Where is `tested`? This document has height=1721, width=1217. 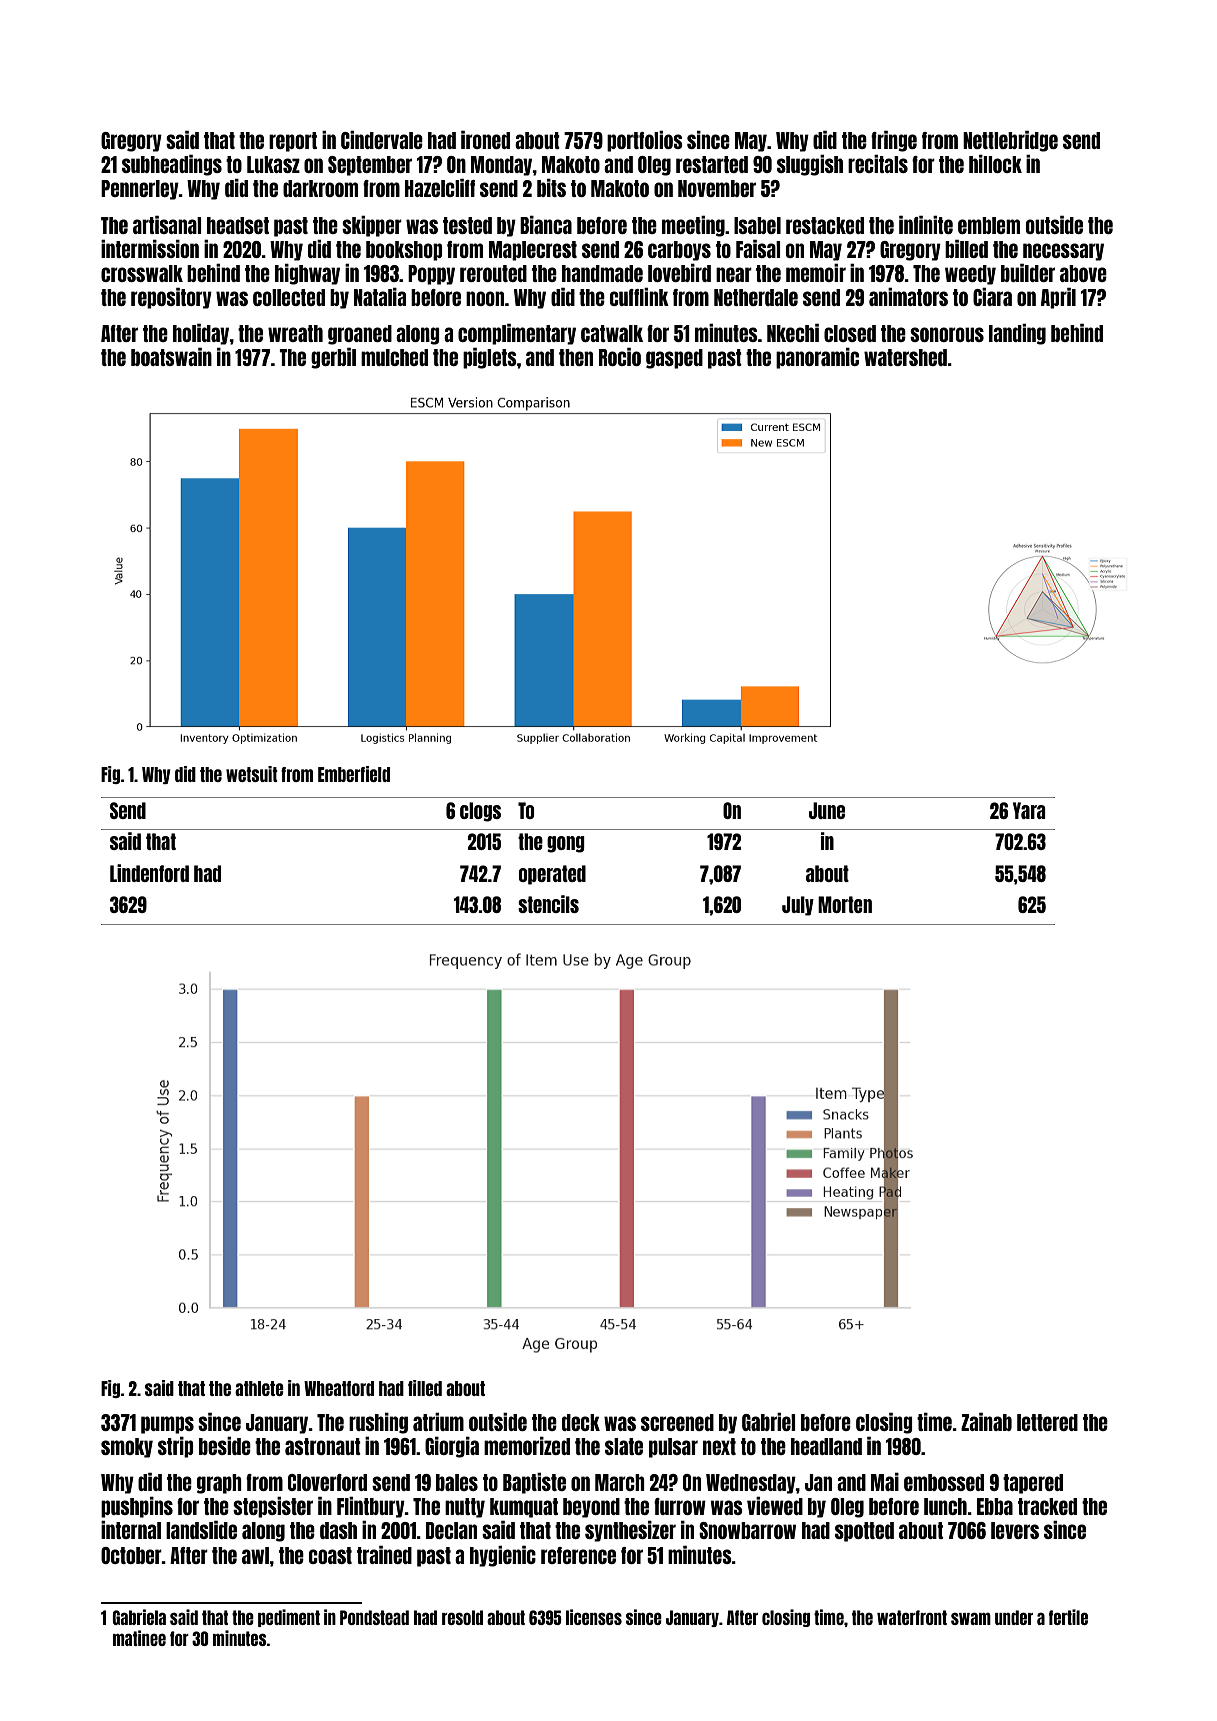 tested is located at coordinates (467, 225).
